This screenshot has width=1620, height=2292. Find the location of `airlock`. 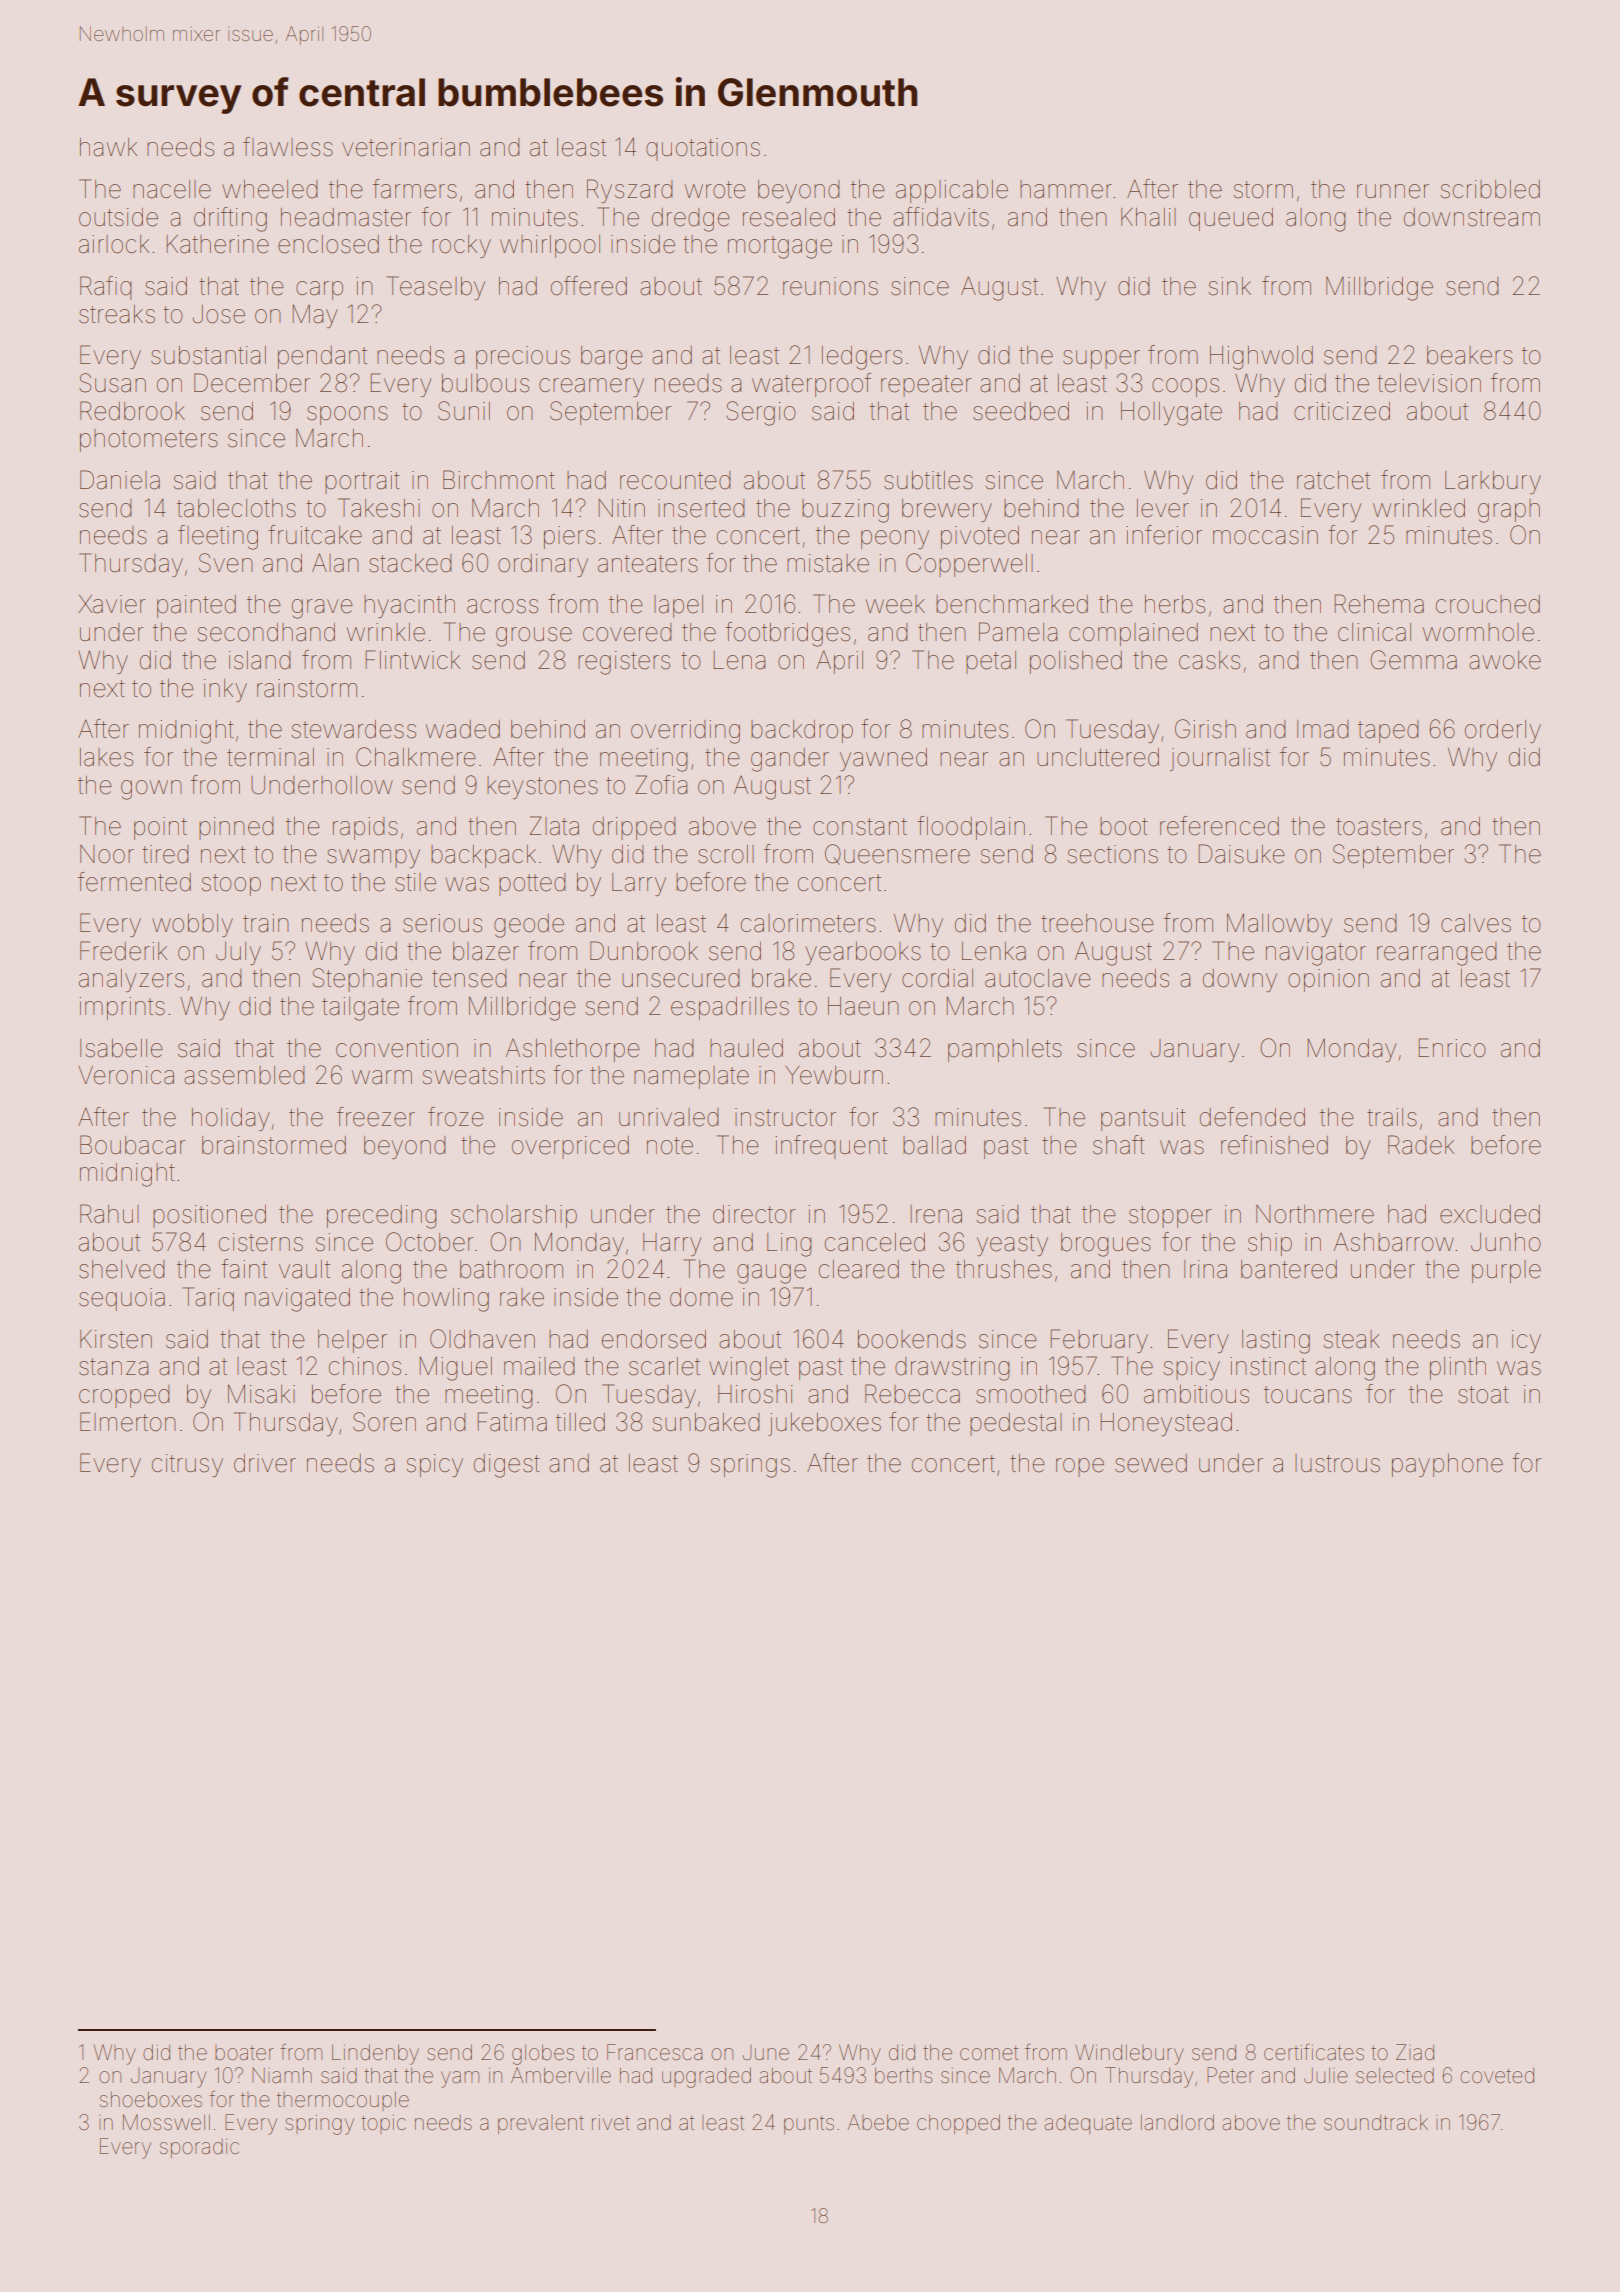

airlock is located at coordinates (114, 244).
